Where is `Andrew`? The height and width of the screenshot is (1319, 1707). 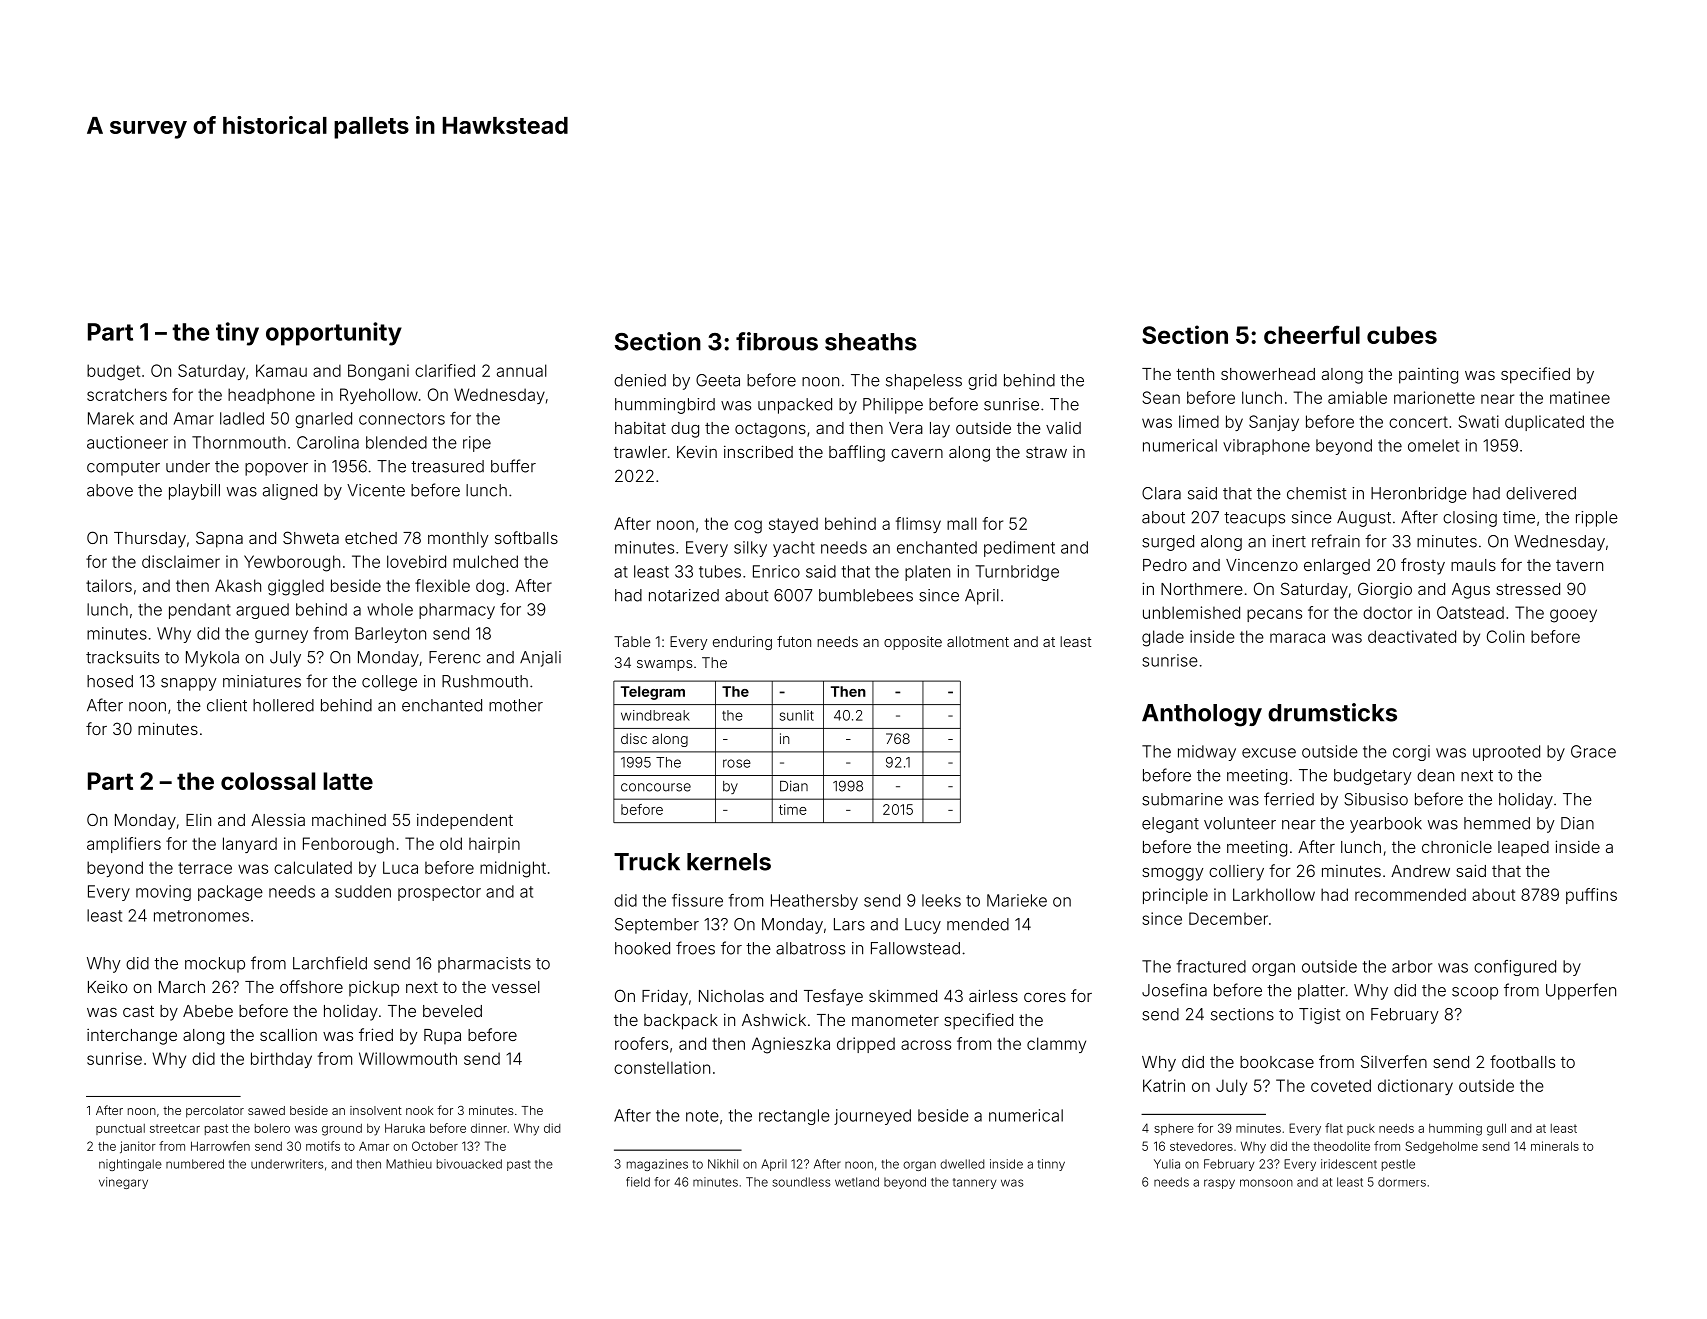
Andrew is located at coordinates (1420, 871).
